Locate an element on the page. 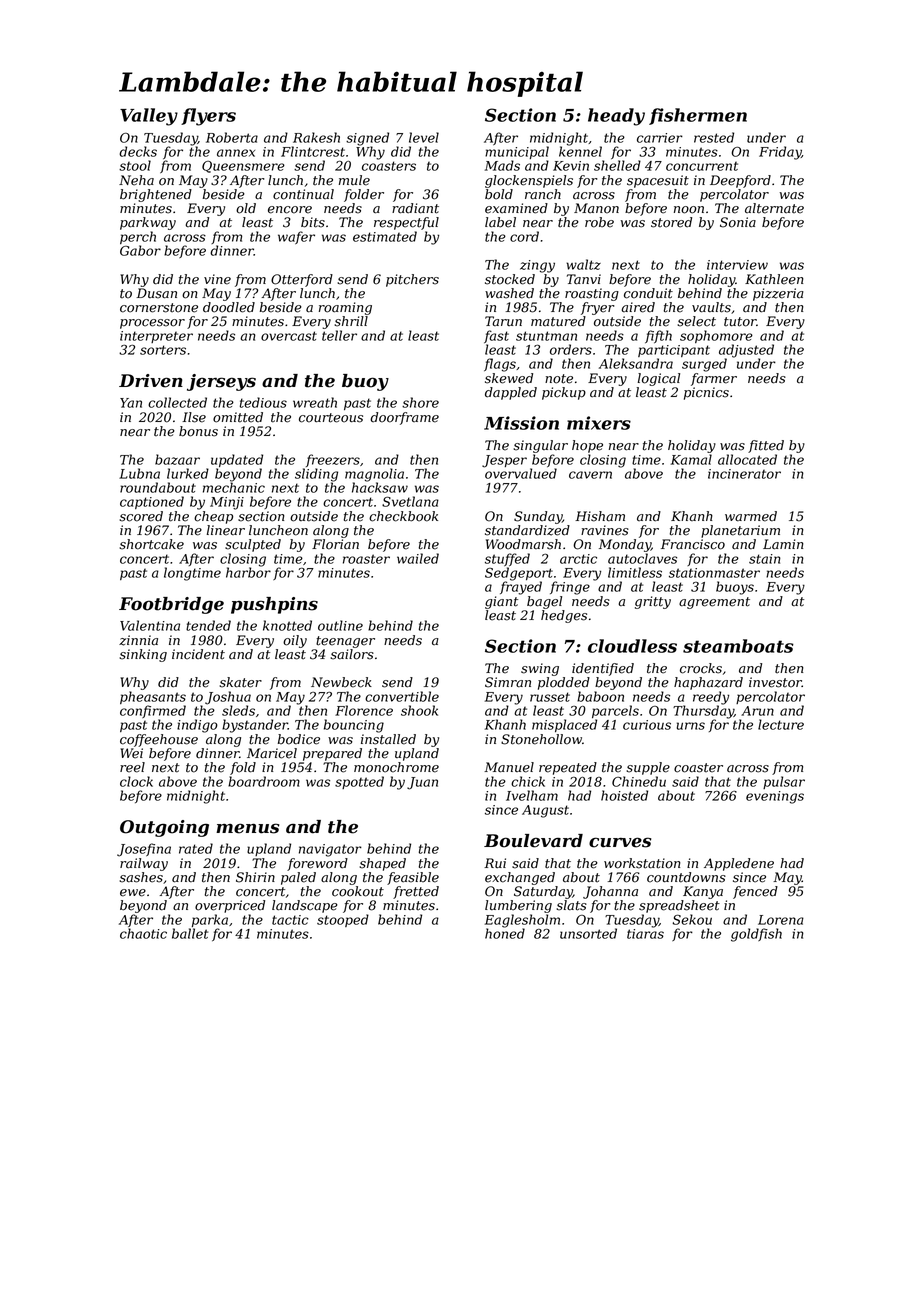  installed is located at coordinates (388, 739).
